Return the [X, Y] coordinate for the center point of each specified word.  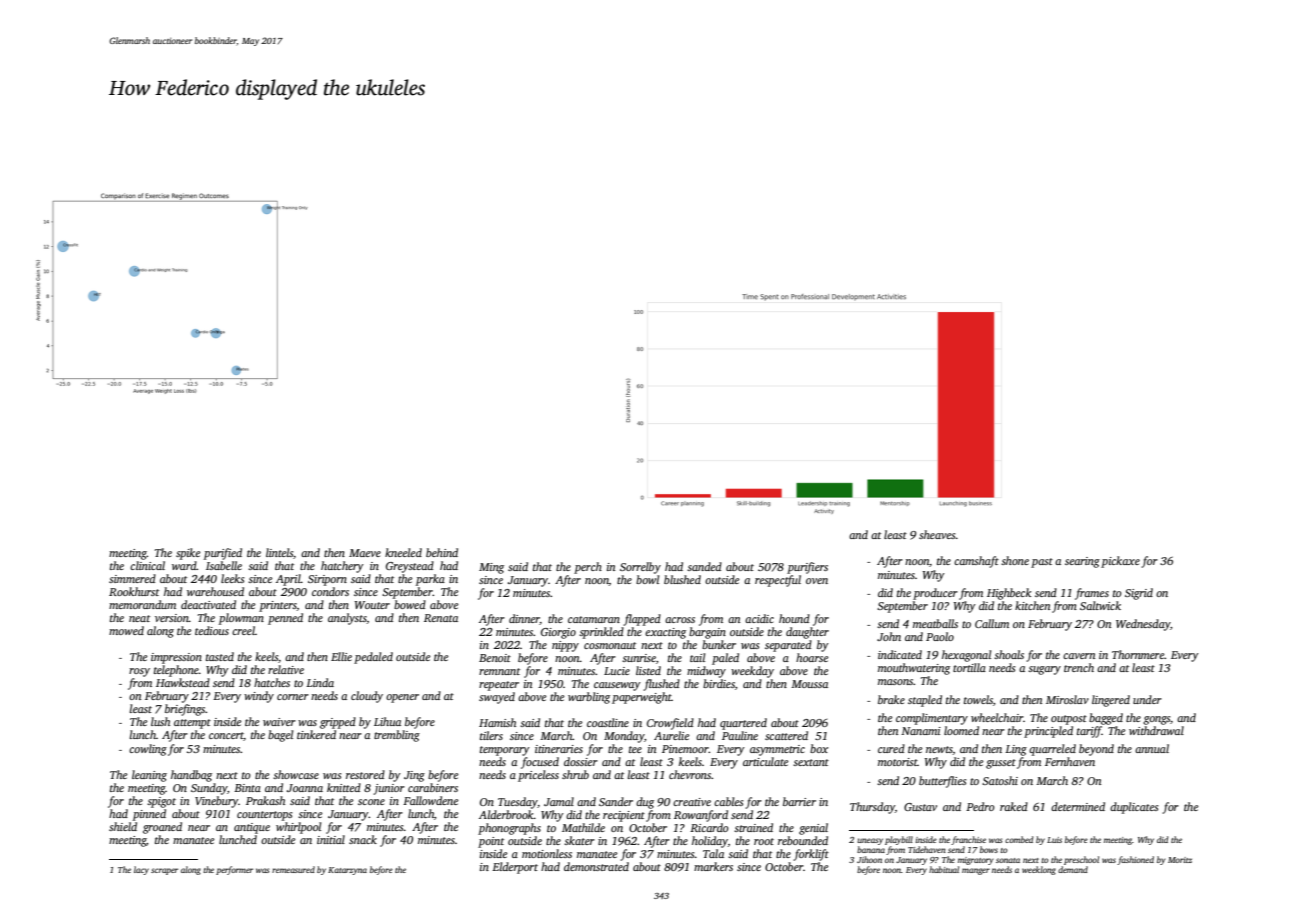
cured [891, 748]
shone [1015, 560]
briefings [185, 710]
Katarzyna [347, 871]
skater [579, 840]
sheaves [937, 534]
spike [188, 554]
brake [891, 699]
